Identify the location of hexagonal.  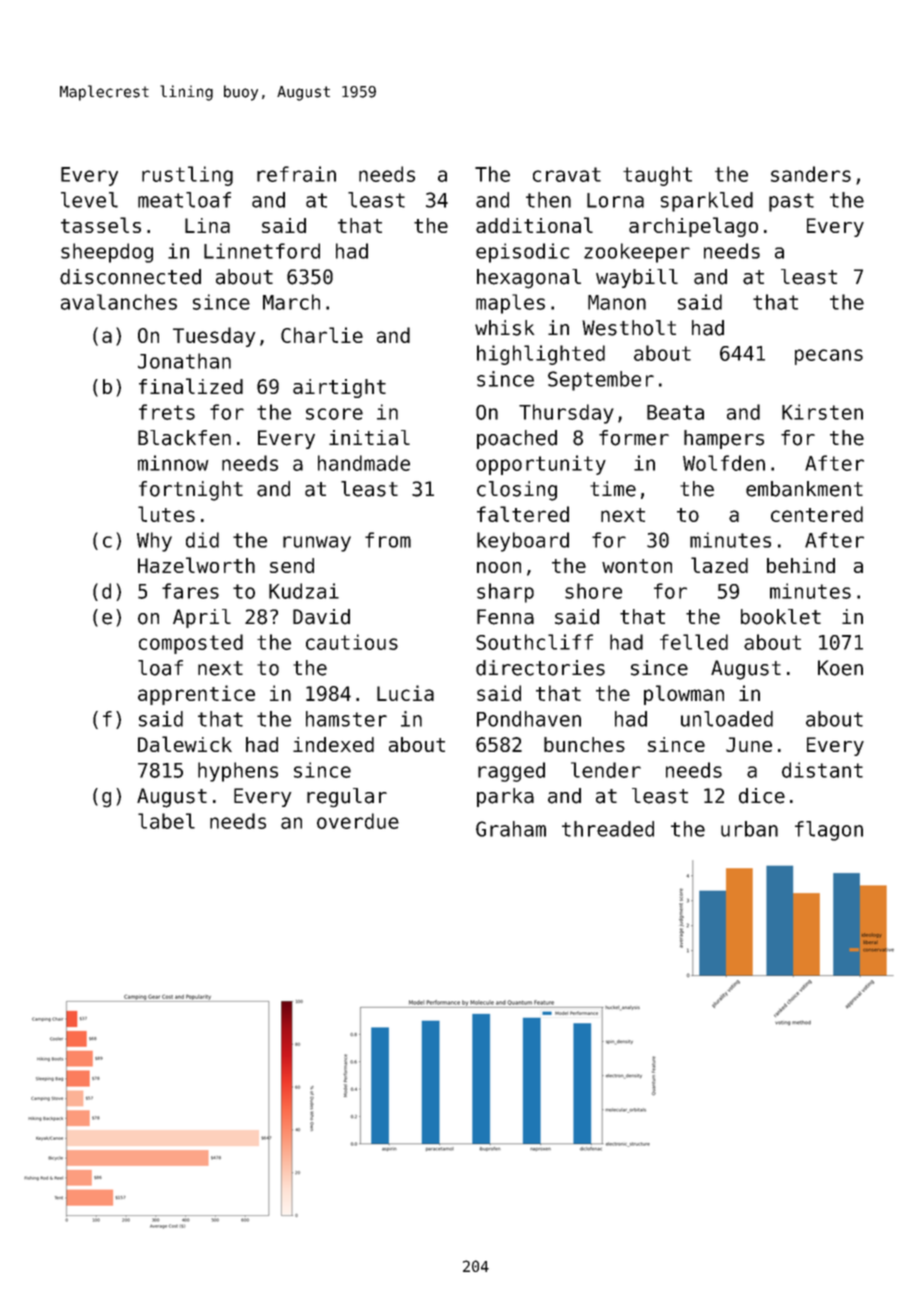
(529, 279).
